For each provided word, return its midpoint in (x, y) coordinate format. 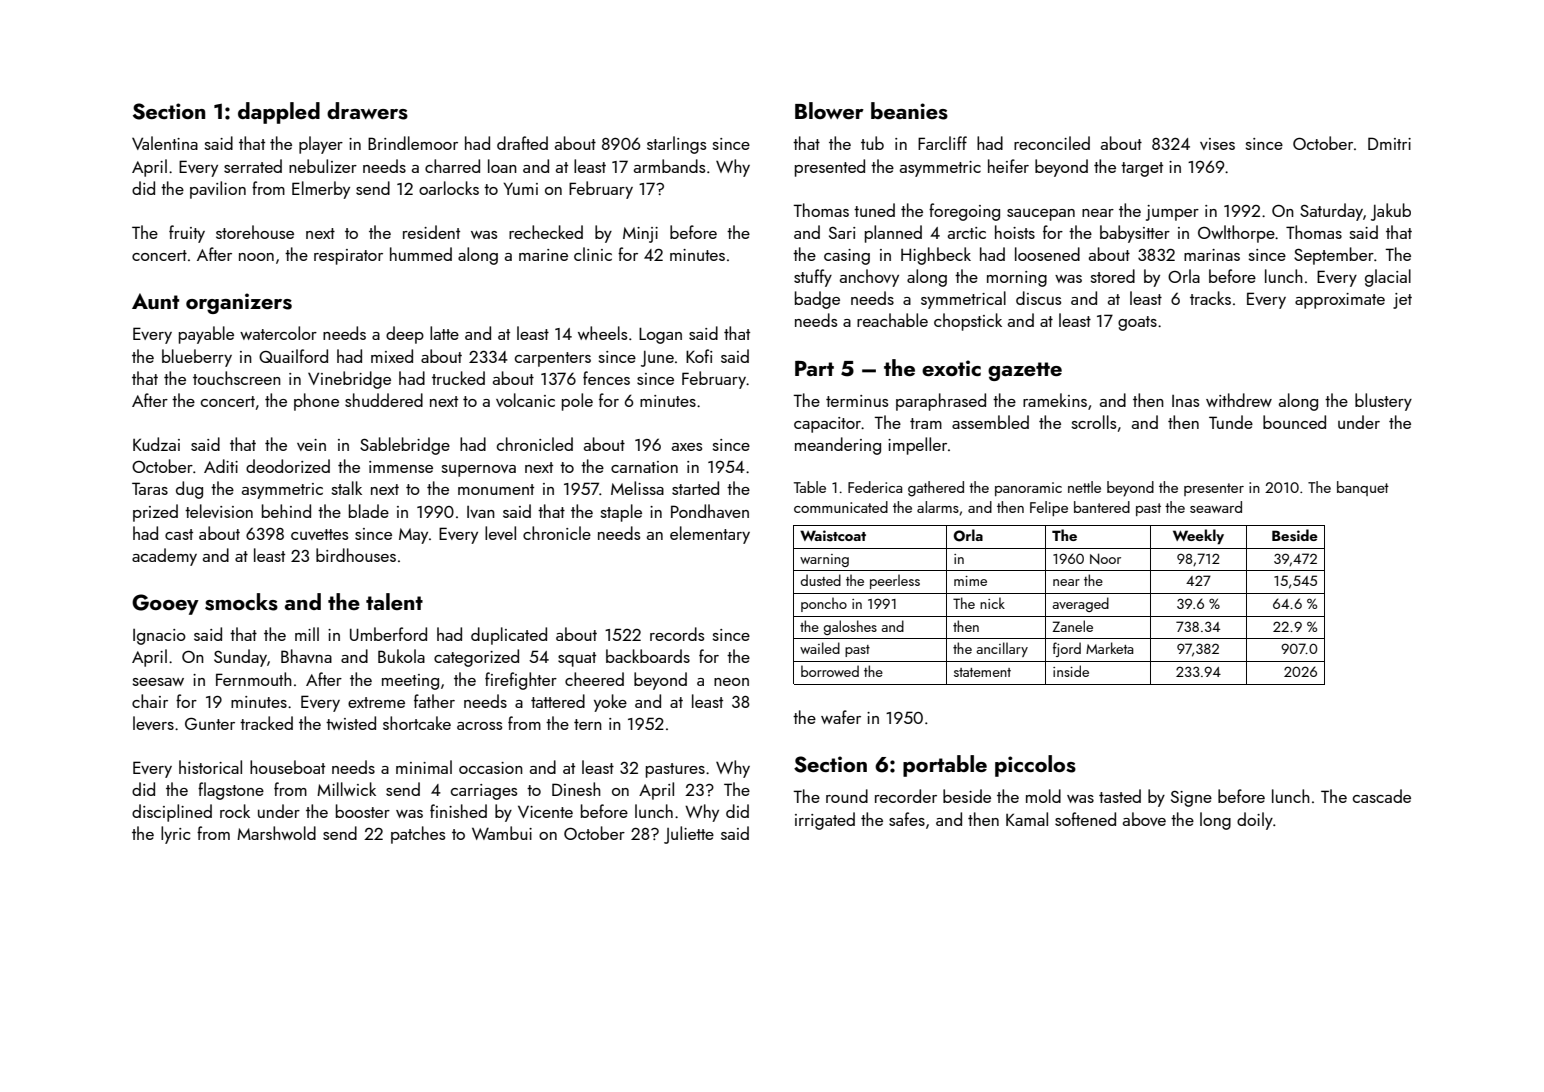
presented (830, 168)
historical (210, 767)
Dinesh (576, 789)
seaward (1216, 507)
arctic (967, 233)
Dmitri (1389, 143)
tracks (1210, 298)
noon (256, 257)
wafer (841, 717)
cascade (1382, 796)
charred (452, 166)
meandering (838, 446)
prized (155, 513)
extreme (376, 702)
